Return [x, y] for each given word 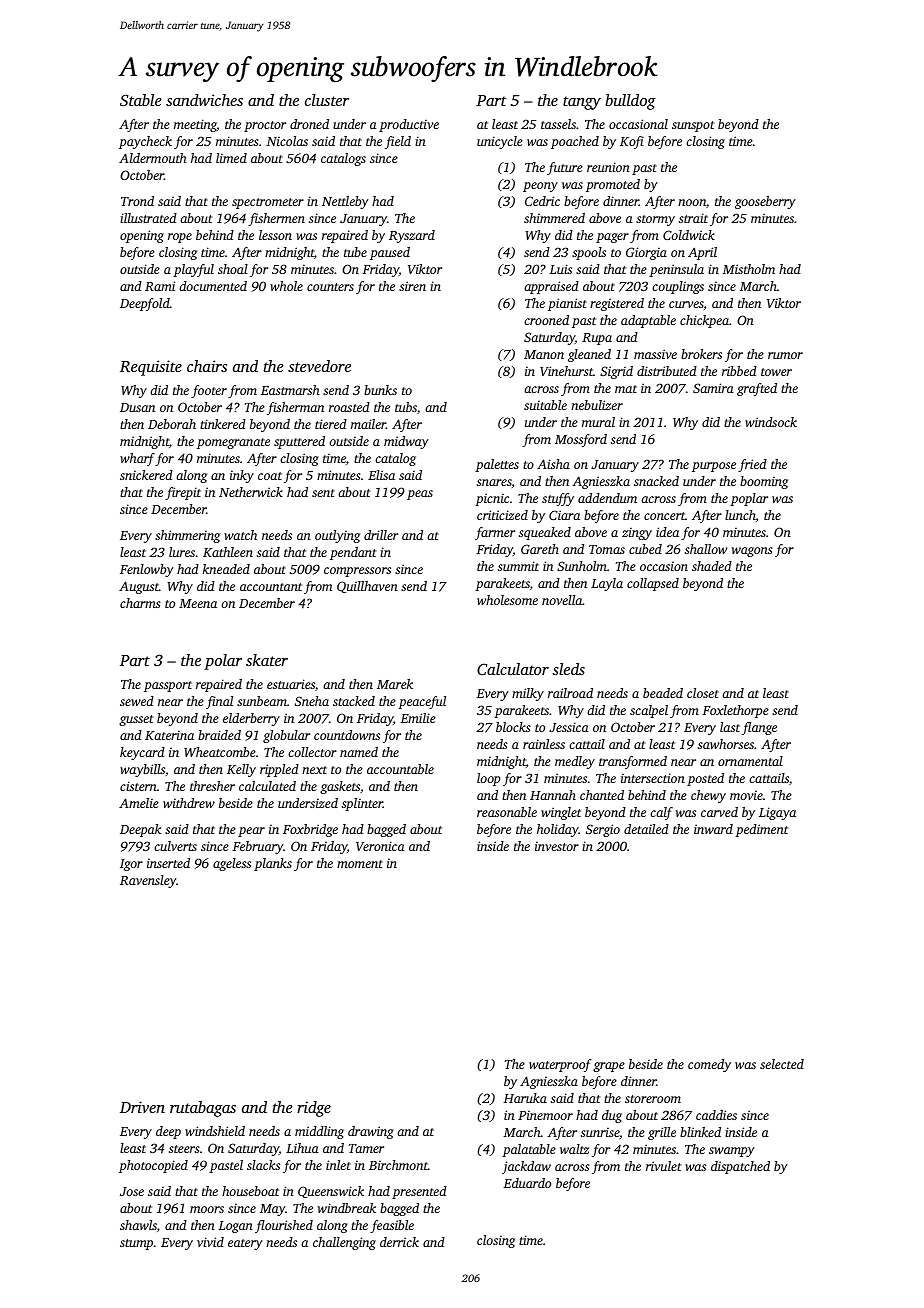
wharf [137, 459]
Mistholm [748, 269]
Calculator [513, 669]
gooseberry [765, 202]
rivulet [663, 1166]
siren [412, 286]
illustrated [148, 218]
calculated [267, 786]
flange [759, 728]
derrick [399, 1242]
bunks [380, 390]
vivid [210, 1242]
